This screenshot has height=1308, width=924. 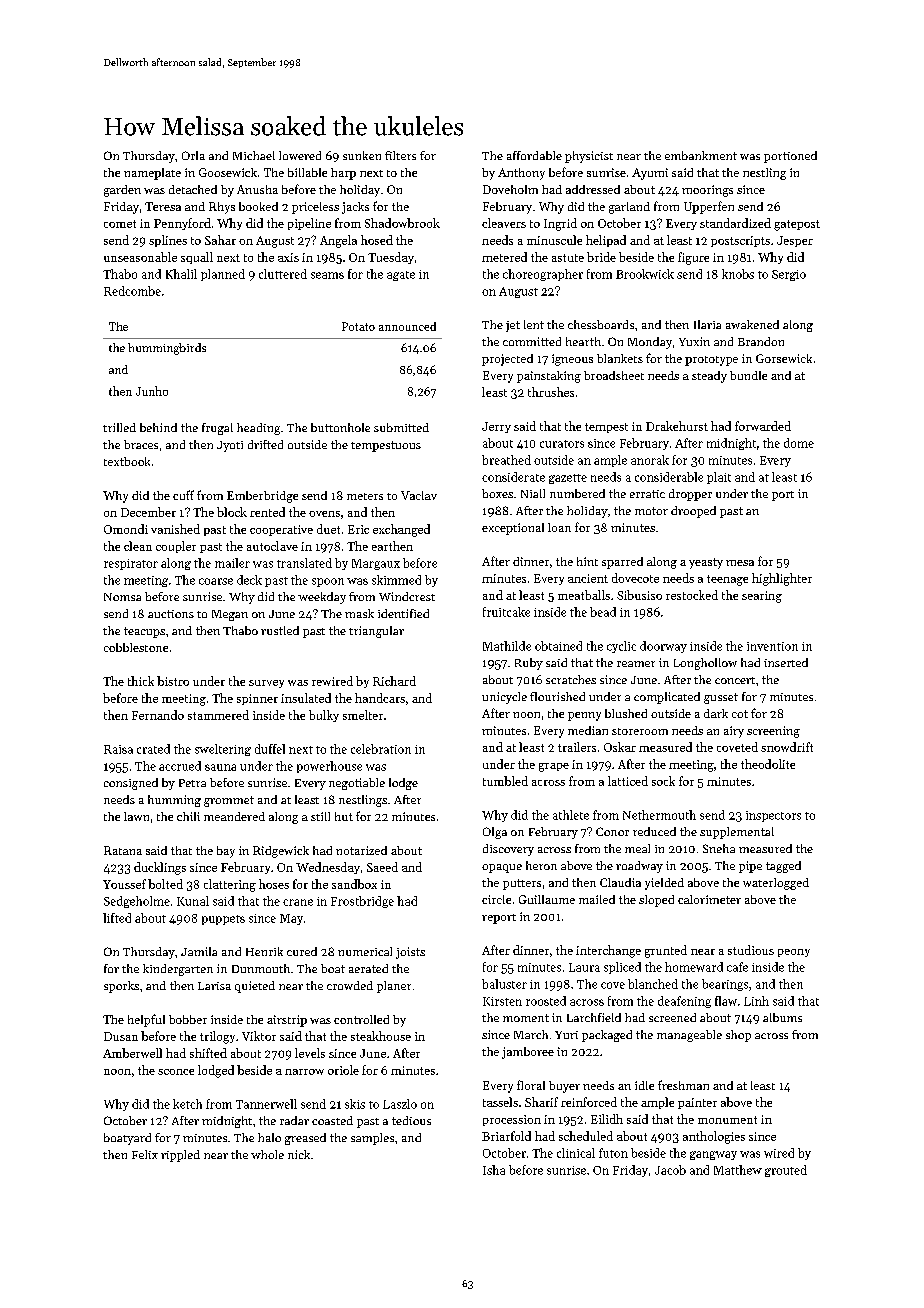 I want to click on unicycle, so click(x=504, y=698).
